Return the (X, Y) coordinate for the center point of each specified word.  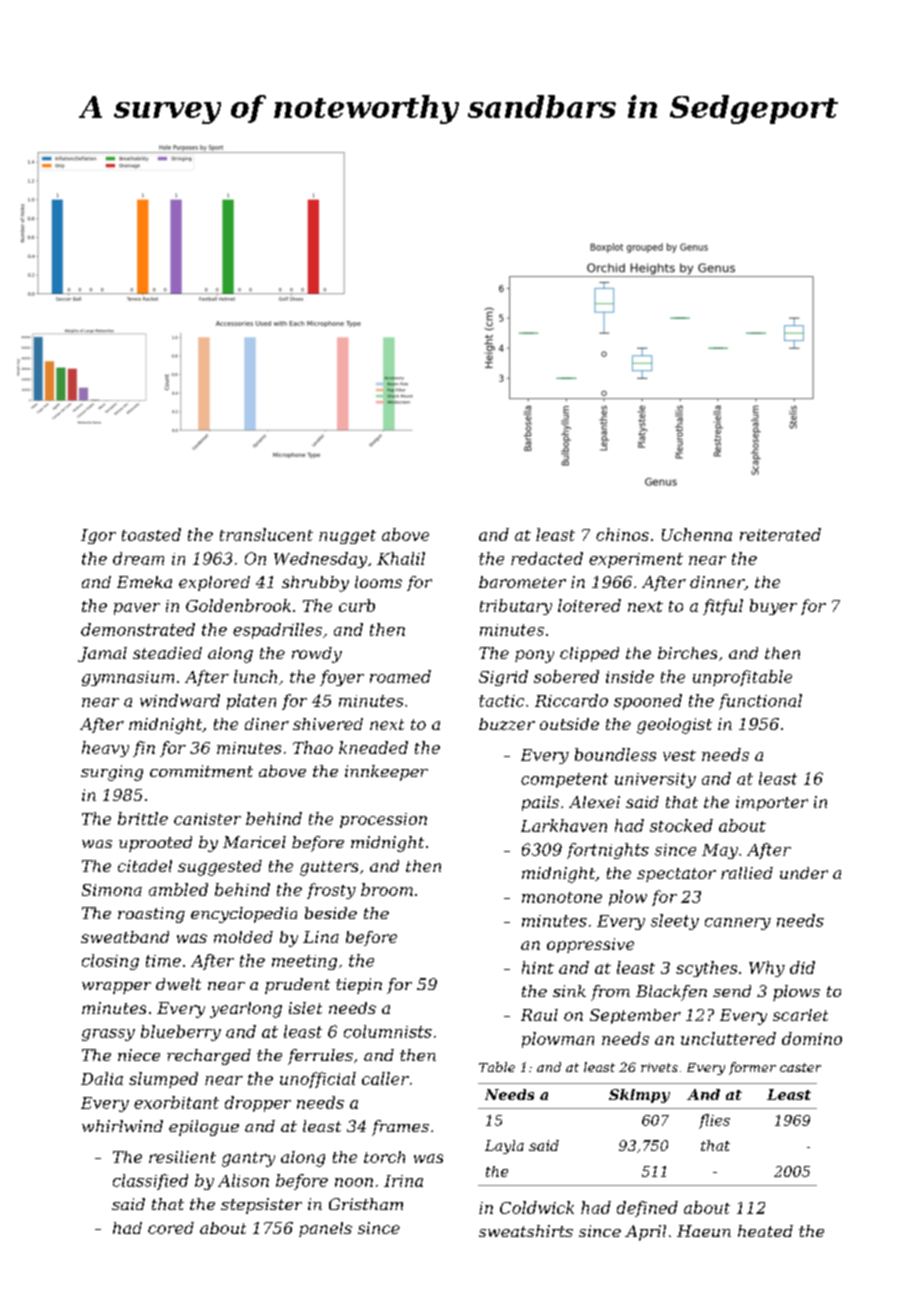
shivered (328, 724)
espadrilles (277, 631)
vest (679, 755)
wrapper (116, 988)
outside (569, 724)
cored (171, 1228)
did (802, 967)
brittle (143, 818)
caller (385, 1078)
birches (687, 653)
